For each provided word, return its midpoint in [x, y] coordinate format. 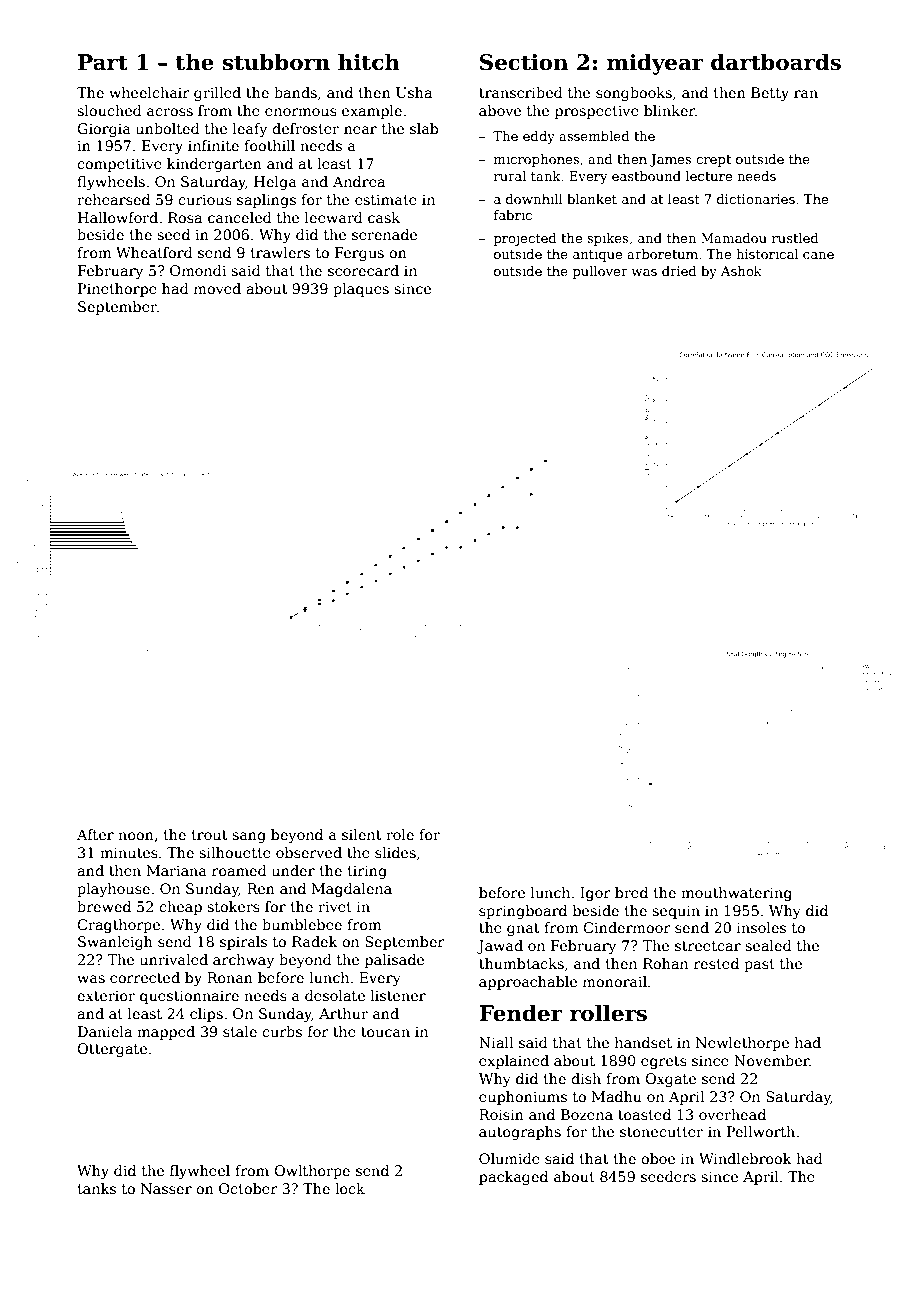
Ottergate [112, 1050]
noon [136, 836]
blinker [669, 110]
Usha [414, 92]
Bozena [587, 1114]
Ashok [741, 271]
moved [217, 288]
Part [103, 62]
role [400, 834]
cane [818, 255]
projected [525, 239]
